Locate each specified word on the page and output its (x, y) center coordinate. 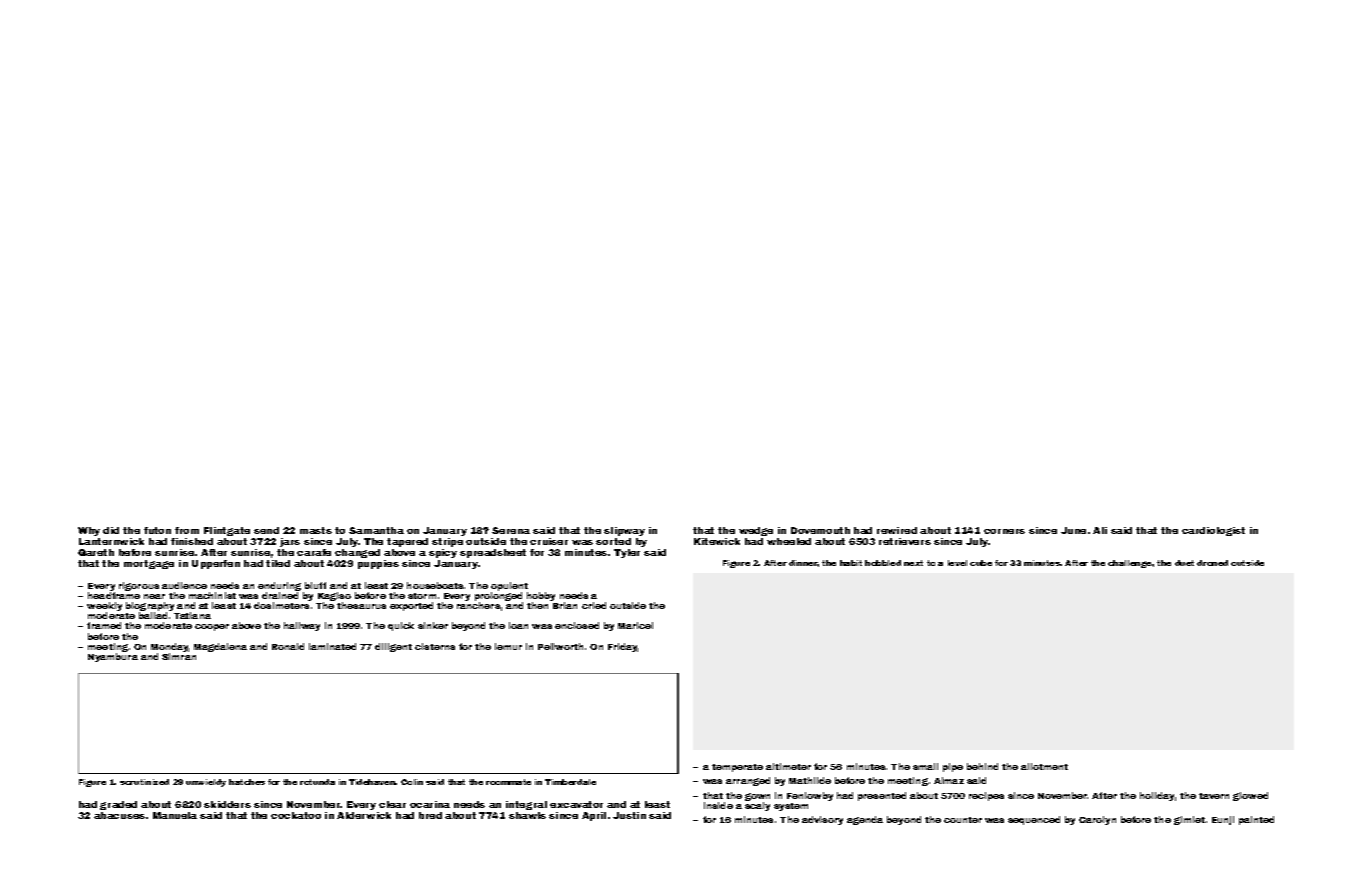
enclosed (577, 625)
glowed (1250, 796)
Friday (623, 647)
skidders (227, 804)
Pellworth (560, 646)
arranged (748, 781)
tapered (407, 542)
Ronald (288, 646)
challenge (1129, 564)
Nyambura (113, 657)
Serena (511, 530)
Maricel (635, 625)
